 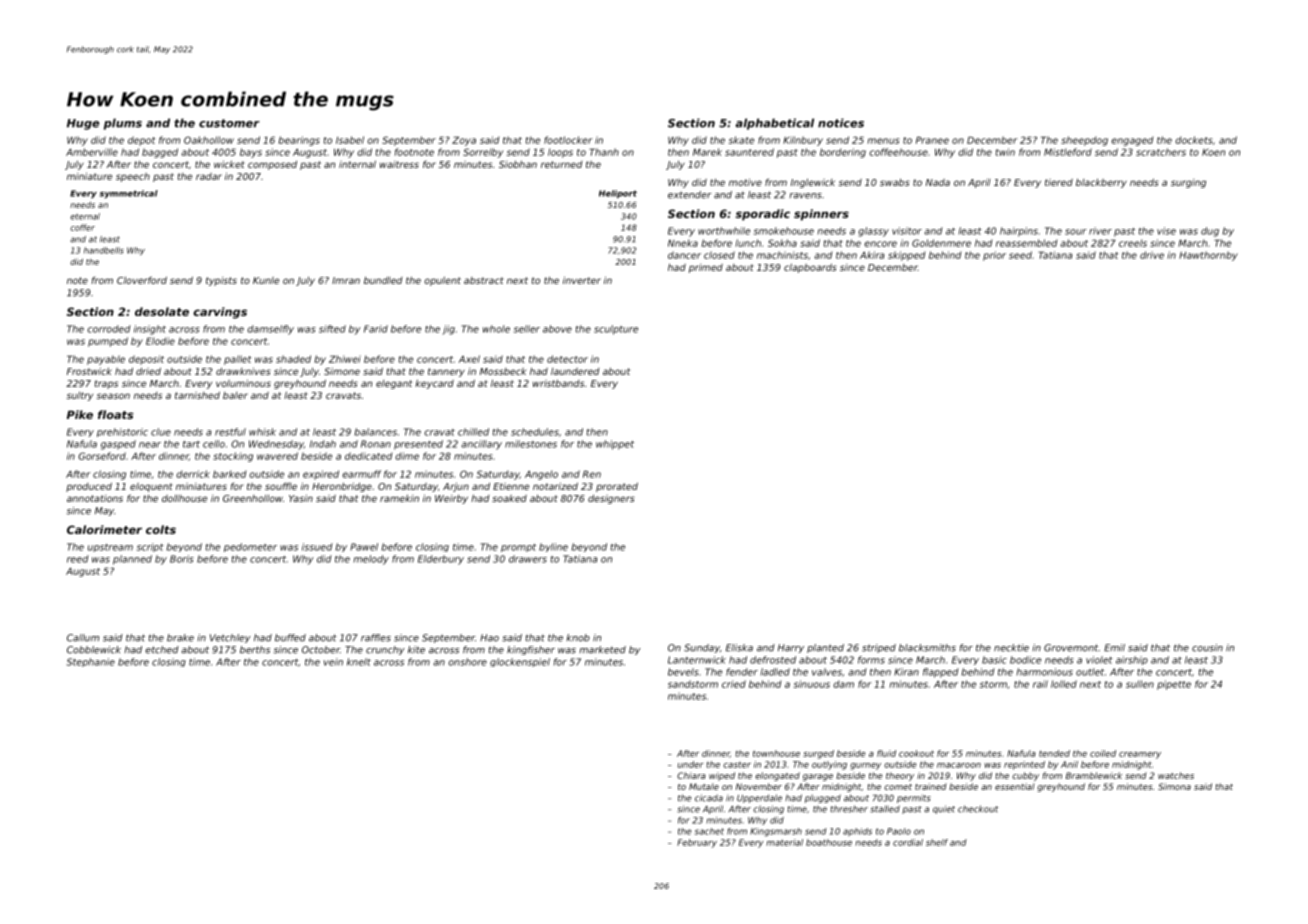 I want to click on footlocker, so click(x=568, y=140).
